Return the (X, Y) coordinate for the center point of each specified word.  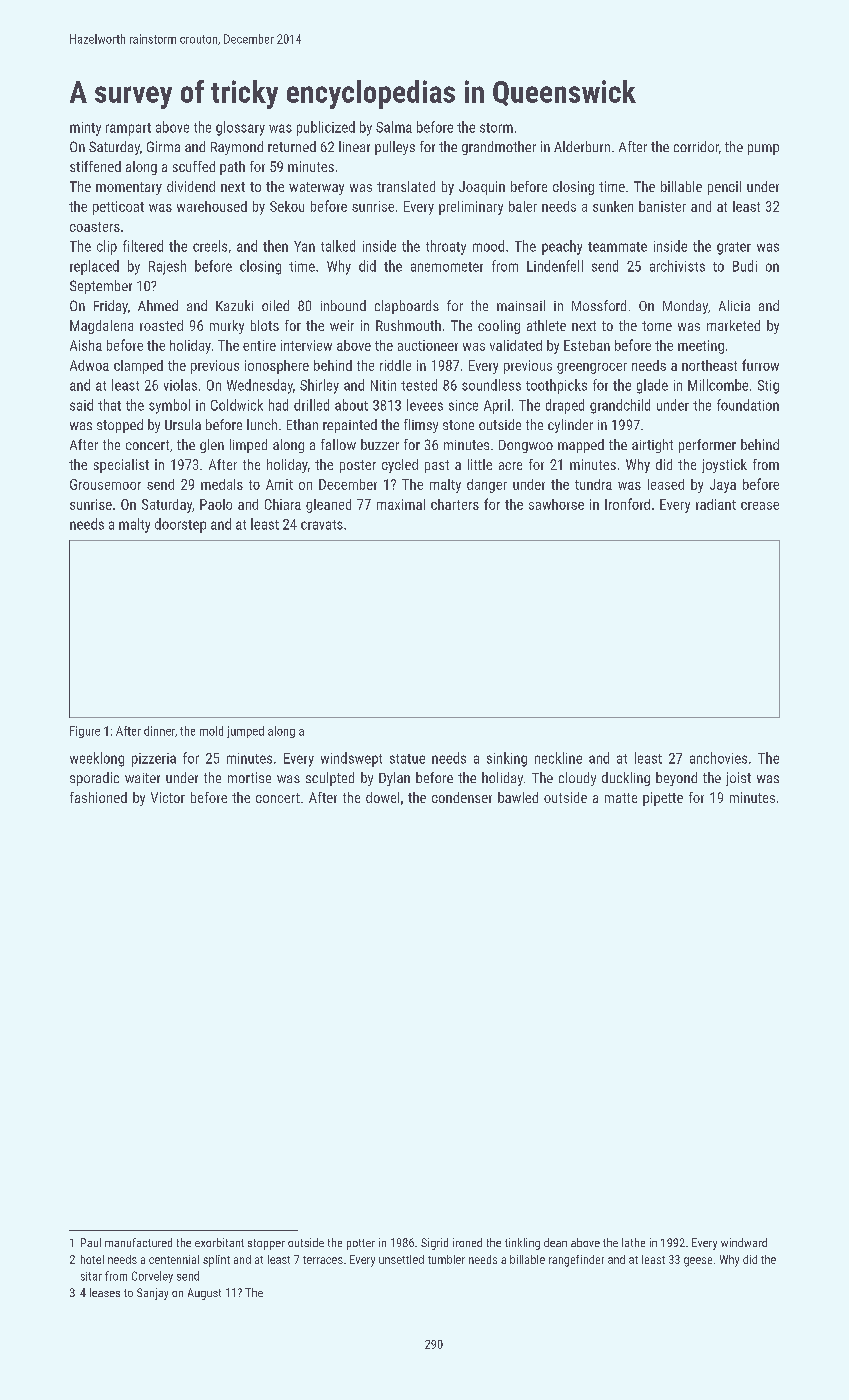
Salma (394, 127)
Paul (91, 1242)
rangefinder (576, 1261)
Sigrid (434, 1244)
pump (763, 149)
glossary (240, 128)
